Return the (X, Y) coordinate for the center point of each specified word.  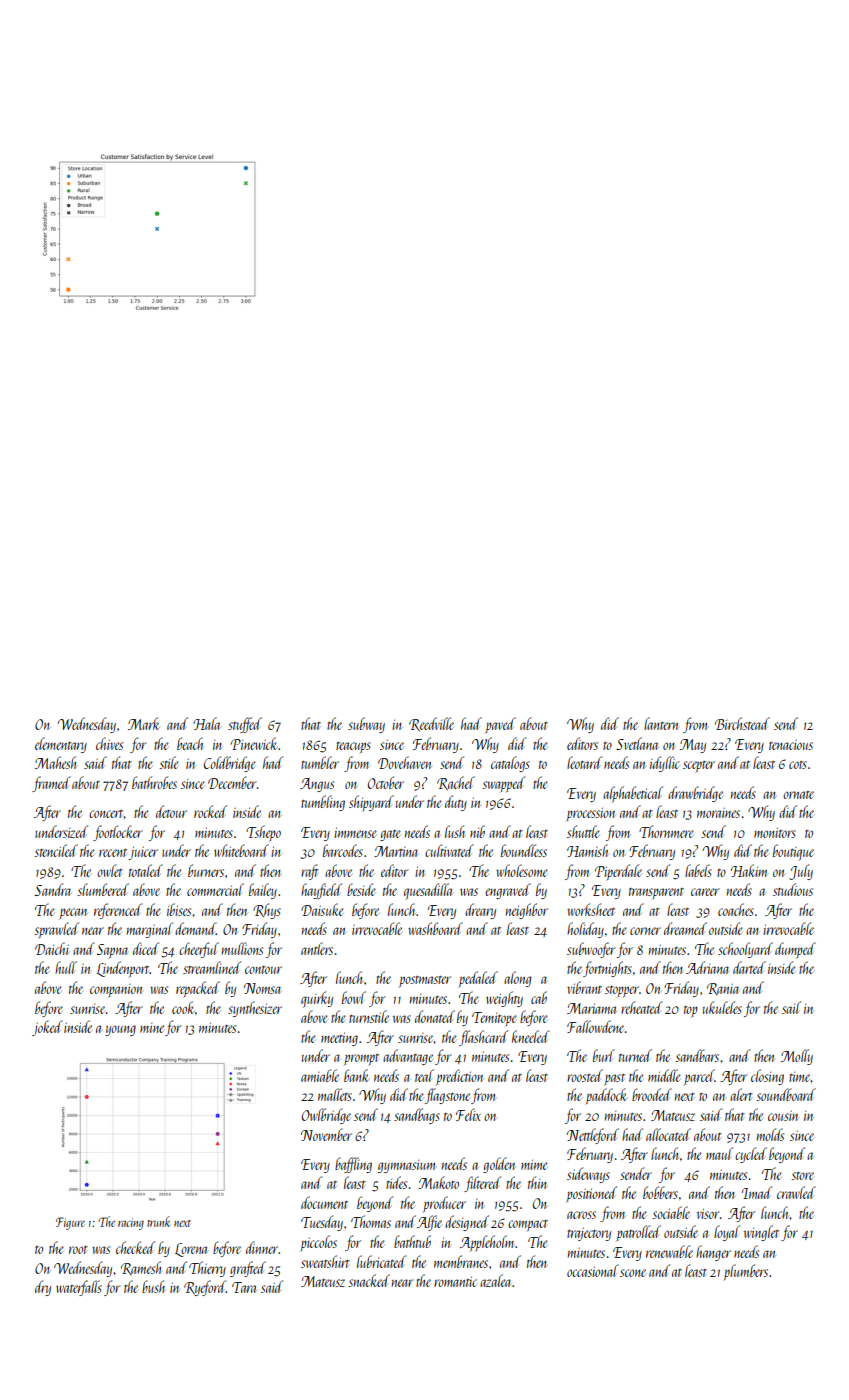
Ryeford (205, 1288)
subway (366, 725)
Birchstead (742, 723)
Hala (206, 723)
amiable (320, 1075)
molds (770, 1134)
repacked (198, 989)
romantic (455, 1281)
